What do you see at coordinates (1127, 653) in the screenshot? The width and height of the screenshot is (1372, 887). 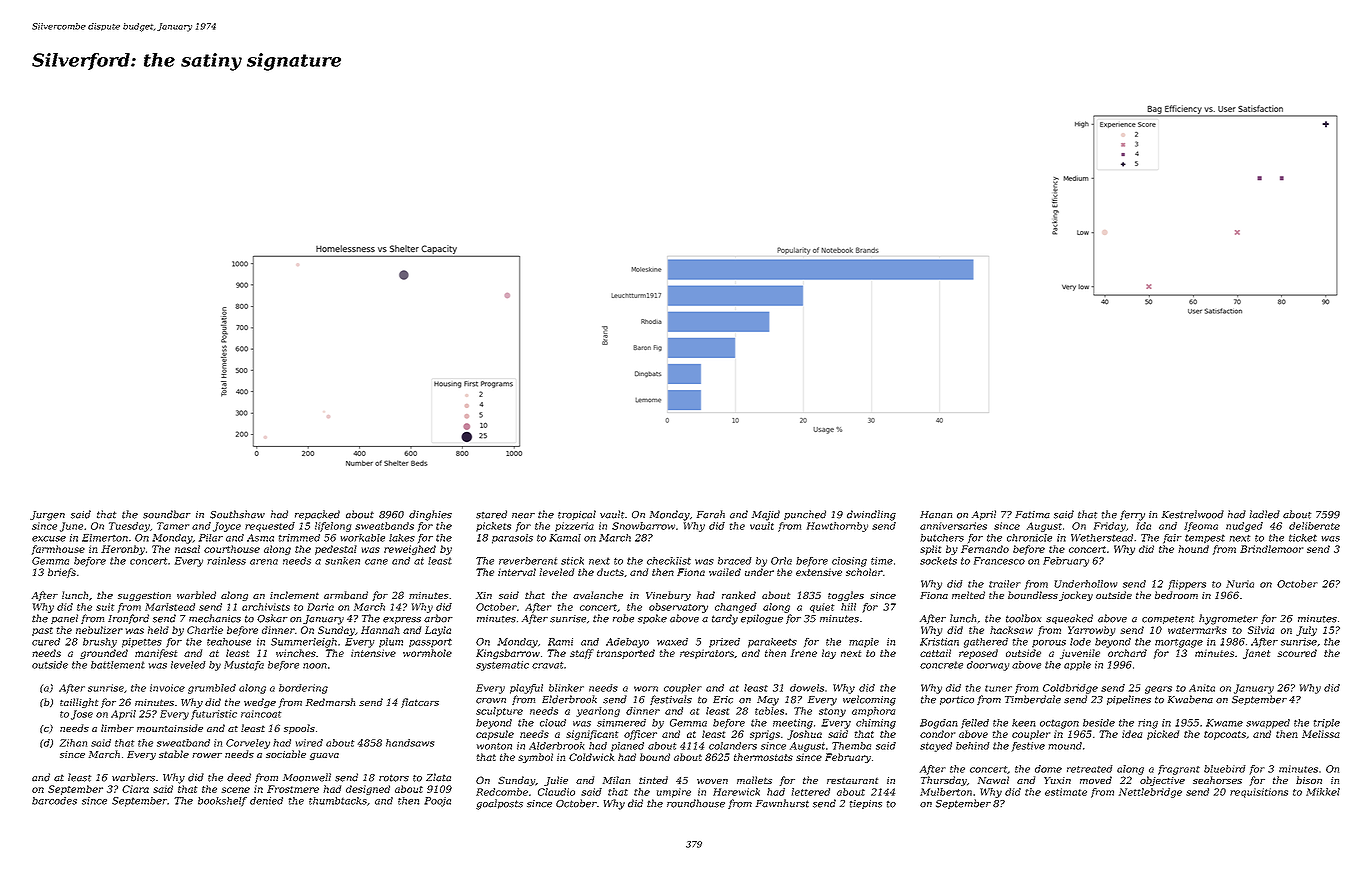 I see `orchard` at bounding box center [1127, 653].
